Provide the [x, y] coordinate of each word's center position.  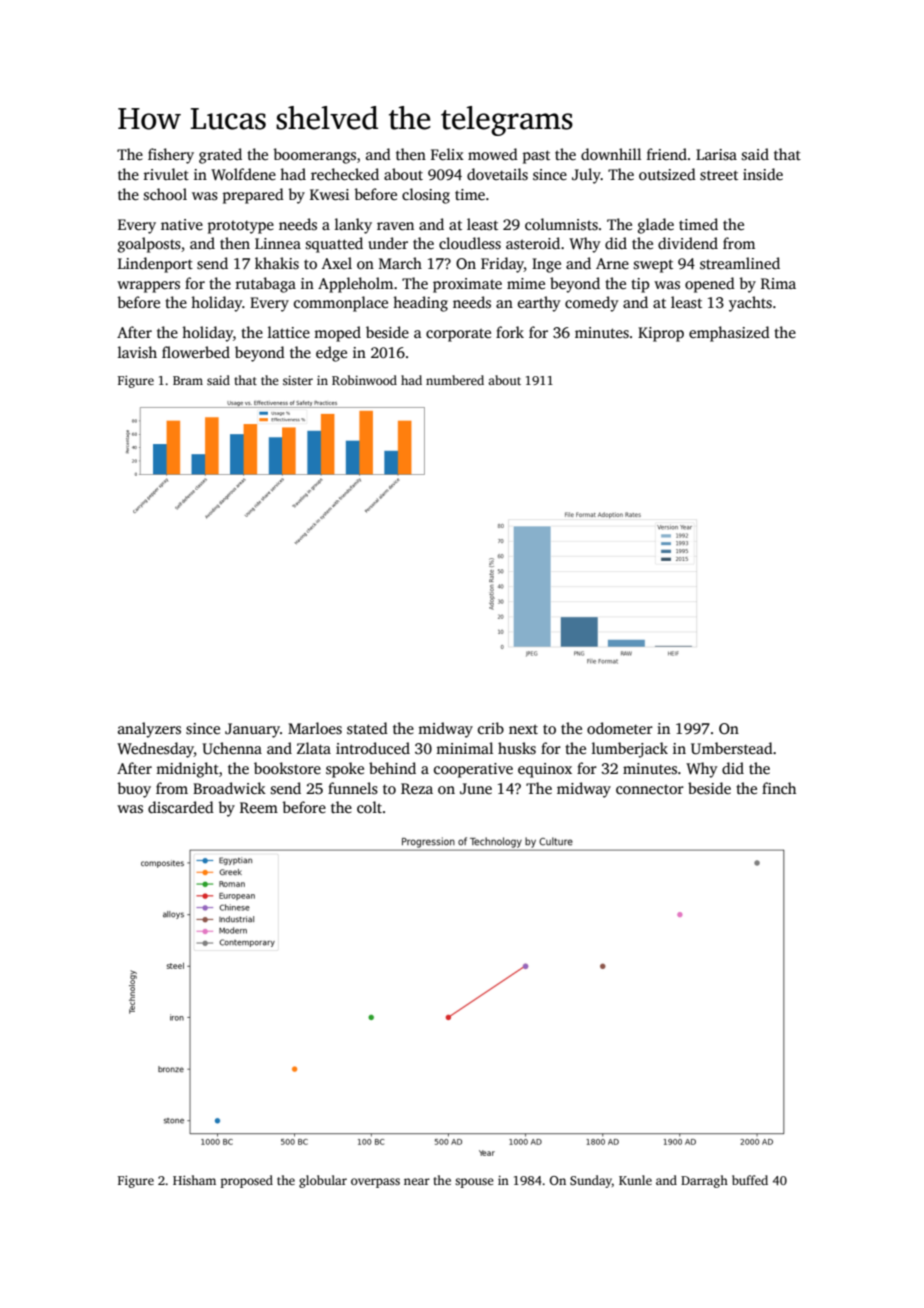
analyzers [149, 730]
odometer [620, 728]
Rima [778, 283]
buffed [750, 1180]
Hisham [194, 1180]
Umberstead [732, 748]
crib [491, 728]
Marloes [315, 728]
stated [367, 728]
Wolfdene [243, 174]
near [417, 1181]
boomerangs [314, 156]
